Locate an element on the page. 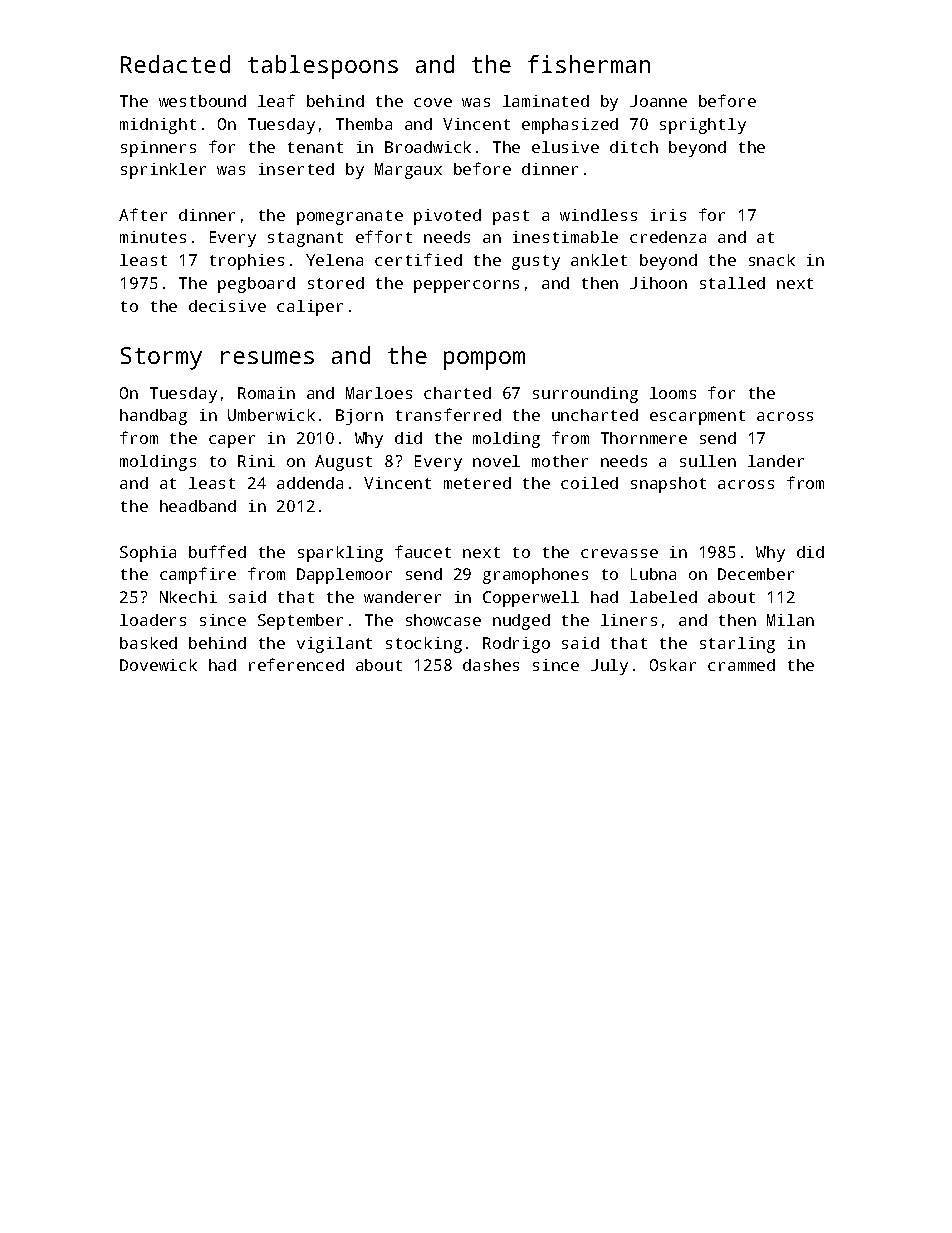  lander is located at coordinates (776, 461).
